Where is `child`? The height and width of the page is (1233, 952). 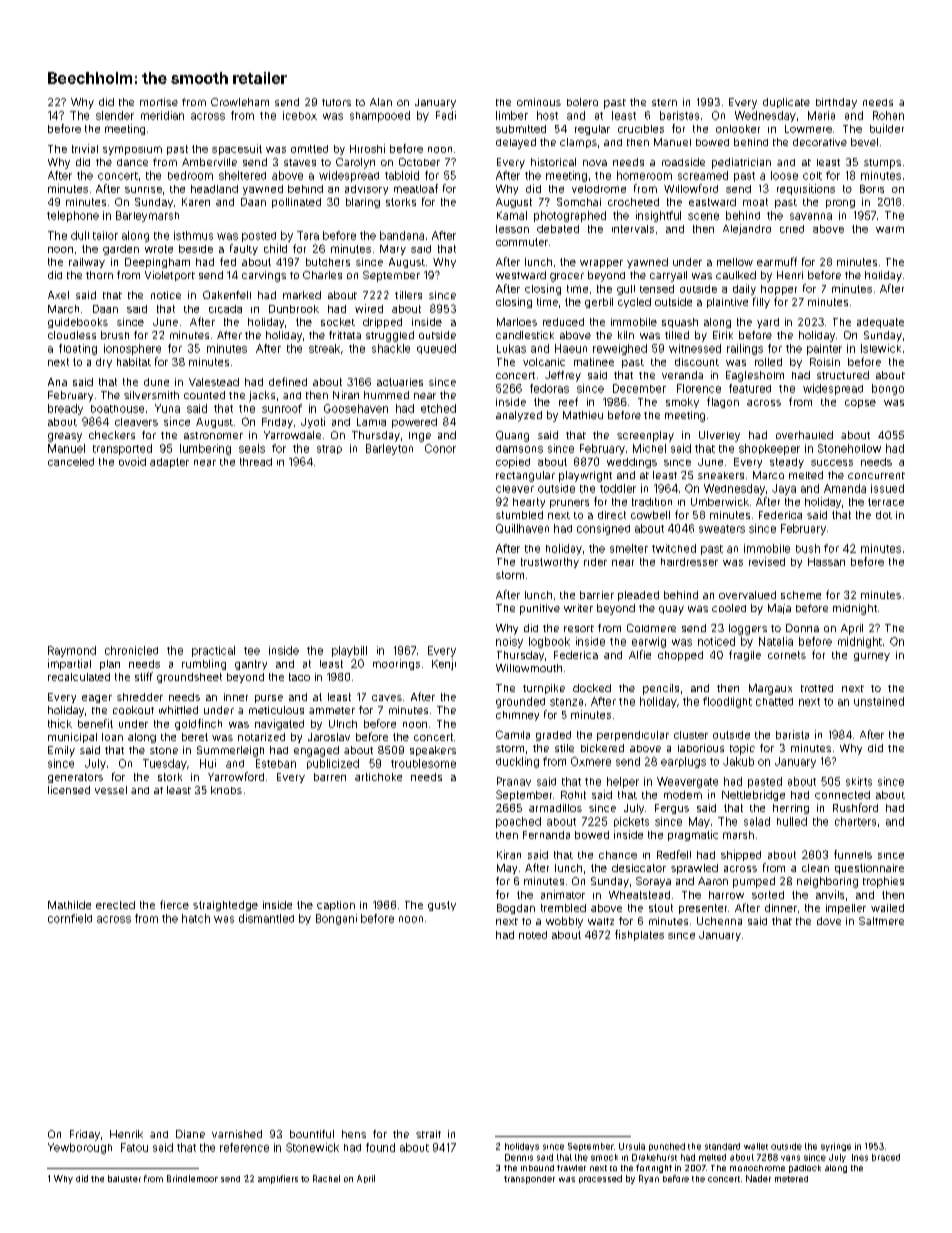
child is located at coordinates (275, 248).
